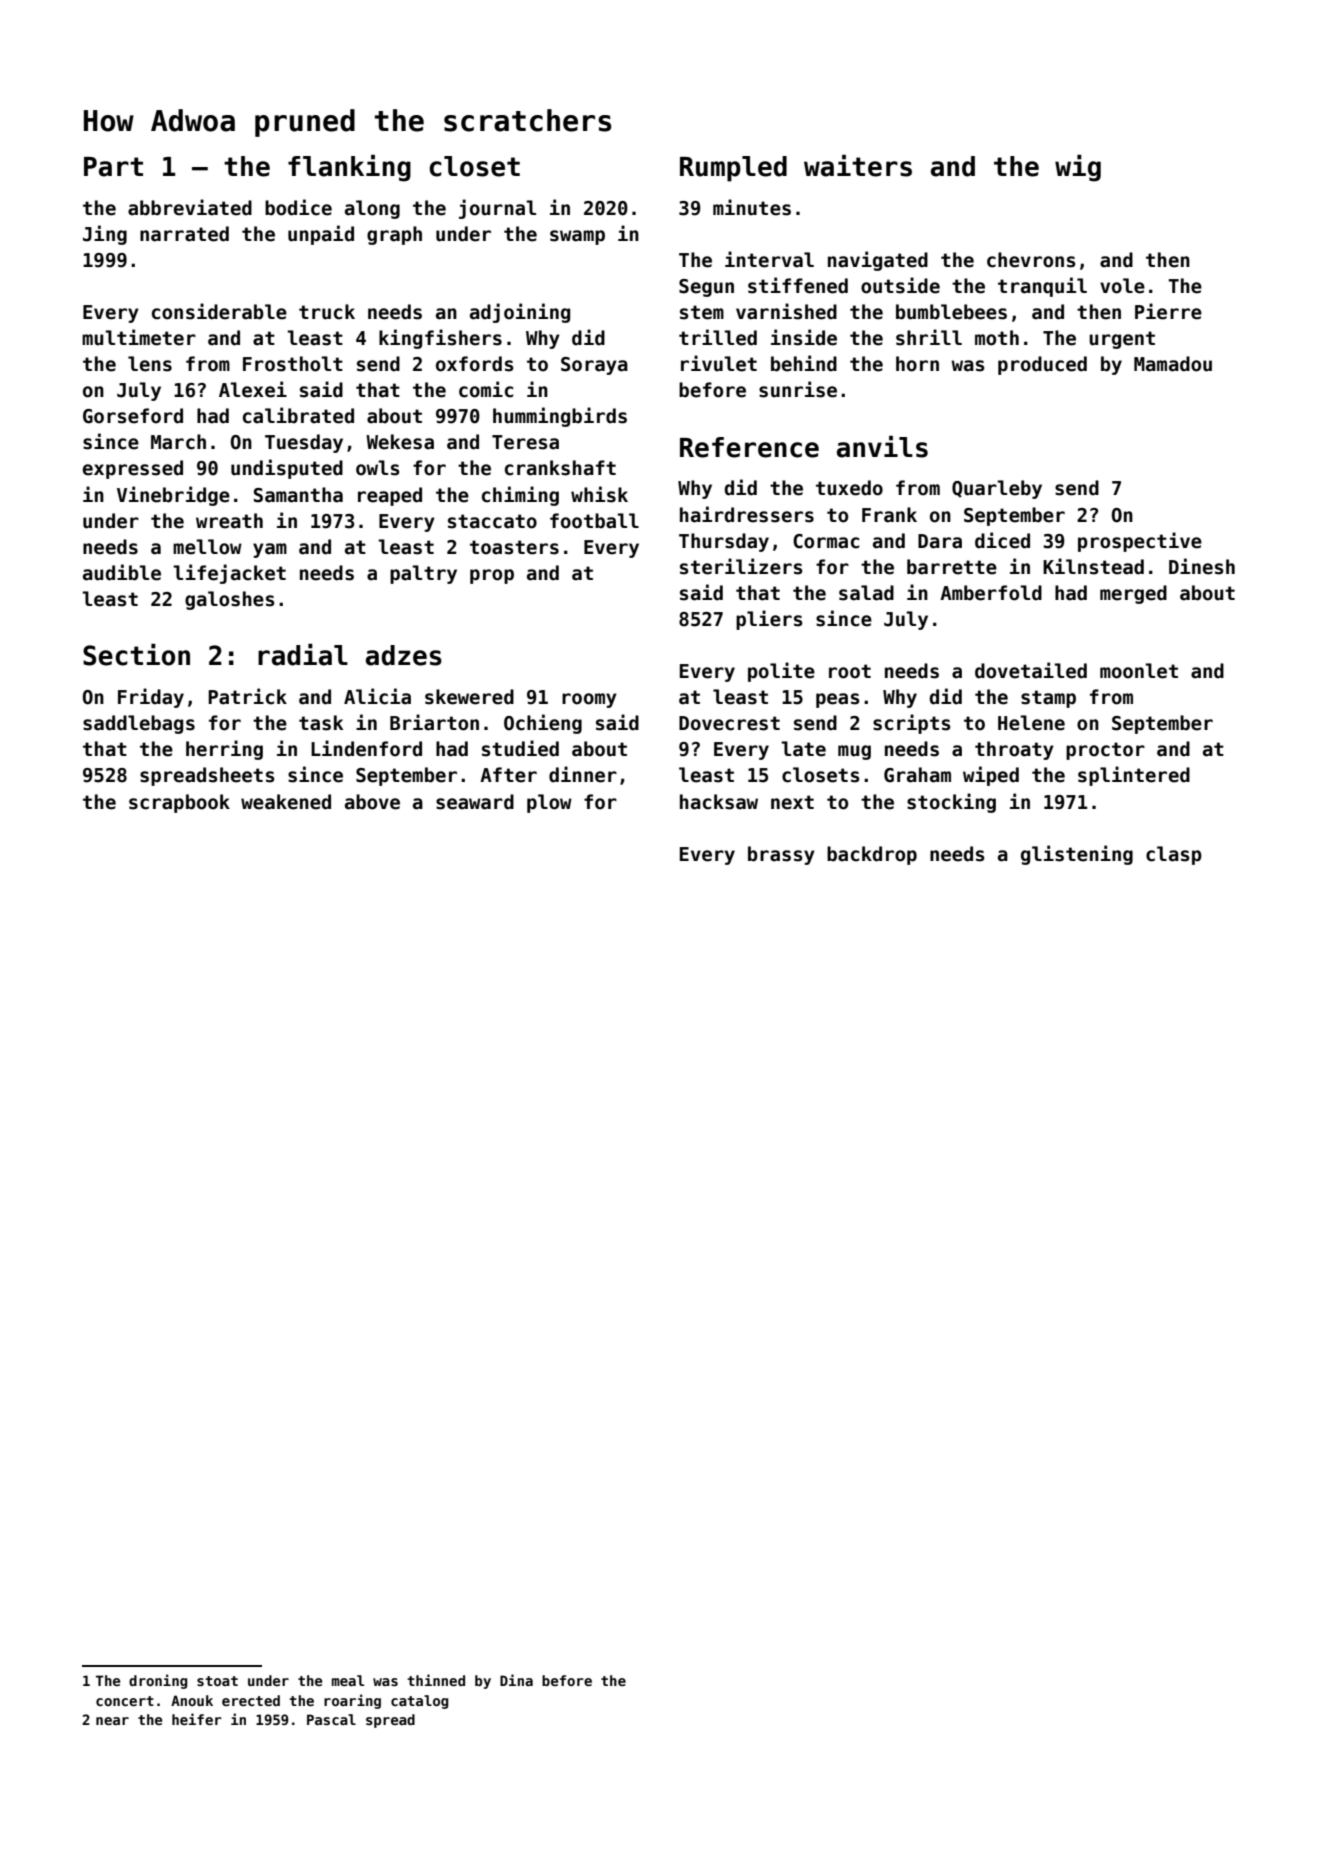 Image resolution: width=1324 pixels, height=1873 pixels. I want to click on weakened, so click(286, 802).
